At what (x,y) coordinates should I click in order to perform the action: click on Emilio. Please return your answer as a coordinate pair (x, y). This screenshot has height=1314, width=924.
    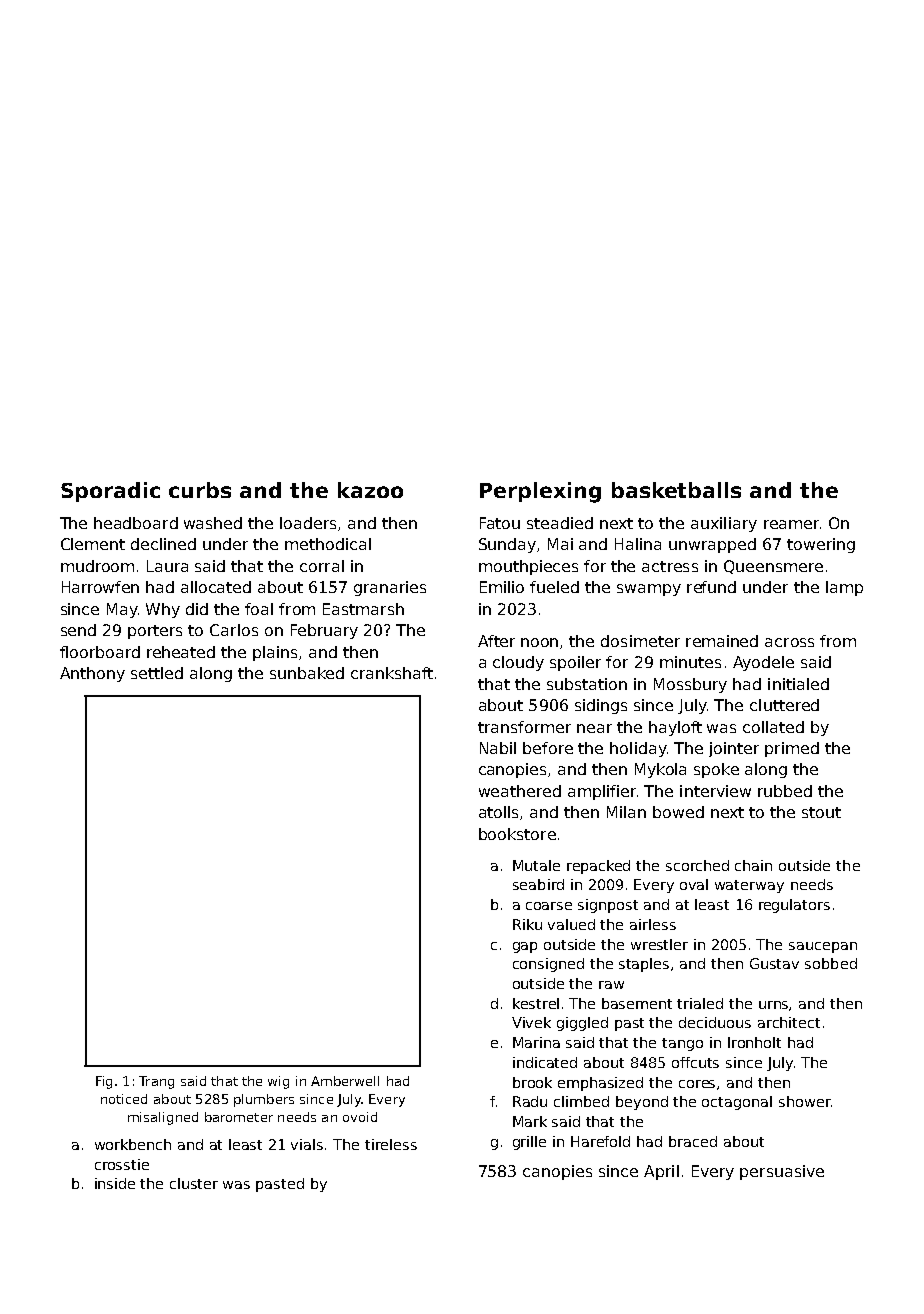
    Looking at the image, I should click on (502, 587).
